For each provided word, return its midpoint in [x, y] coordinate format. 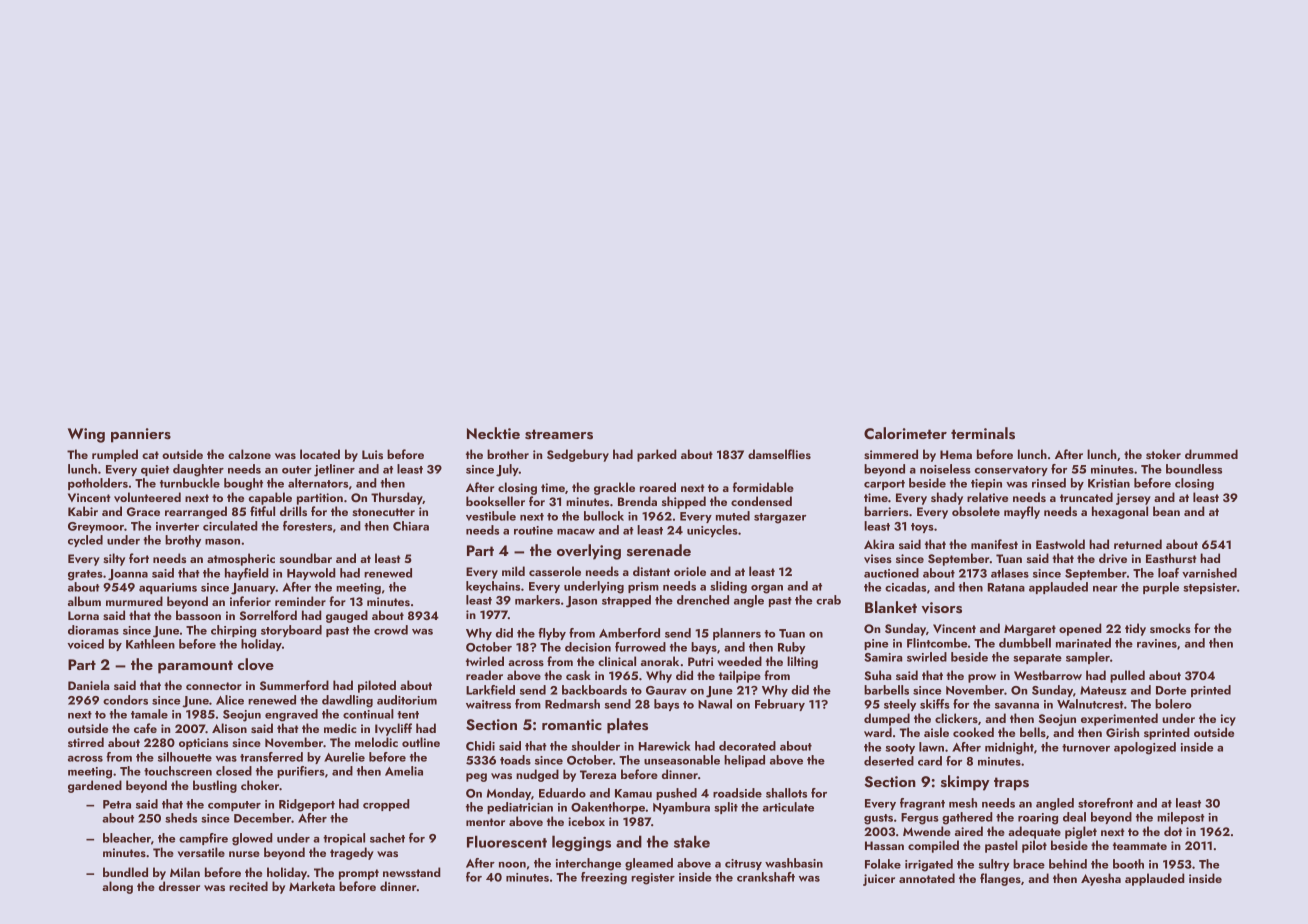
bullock [604, 516]
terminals [983, 433]
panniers [141, 435]
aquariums [168, 588]
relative [987, 497]
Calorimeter [905, 433]
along [117, 887]
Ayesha [1101, 879]
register [653, 879]
